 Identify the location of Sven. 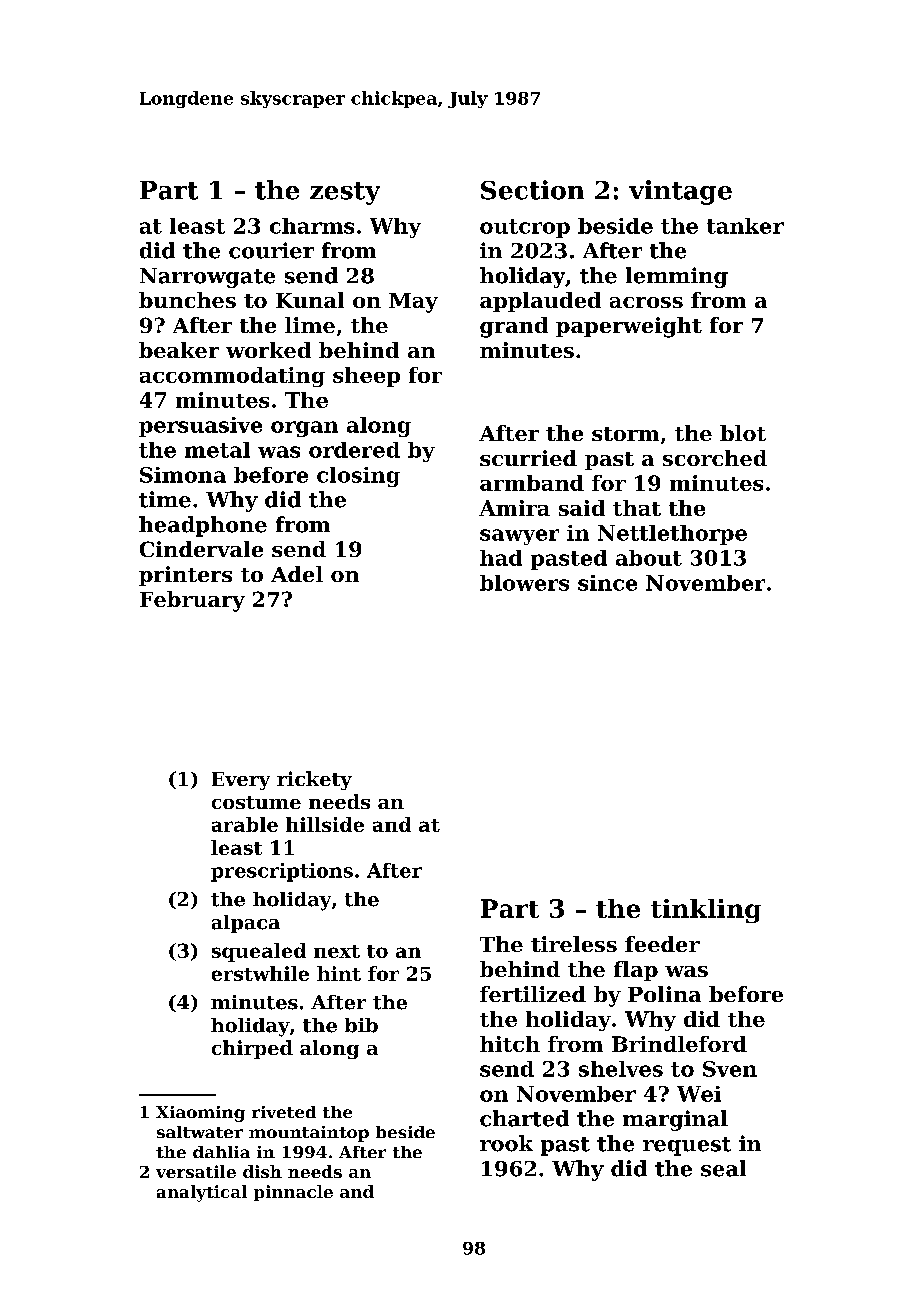
(730, 1069).
